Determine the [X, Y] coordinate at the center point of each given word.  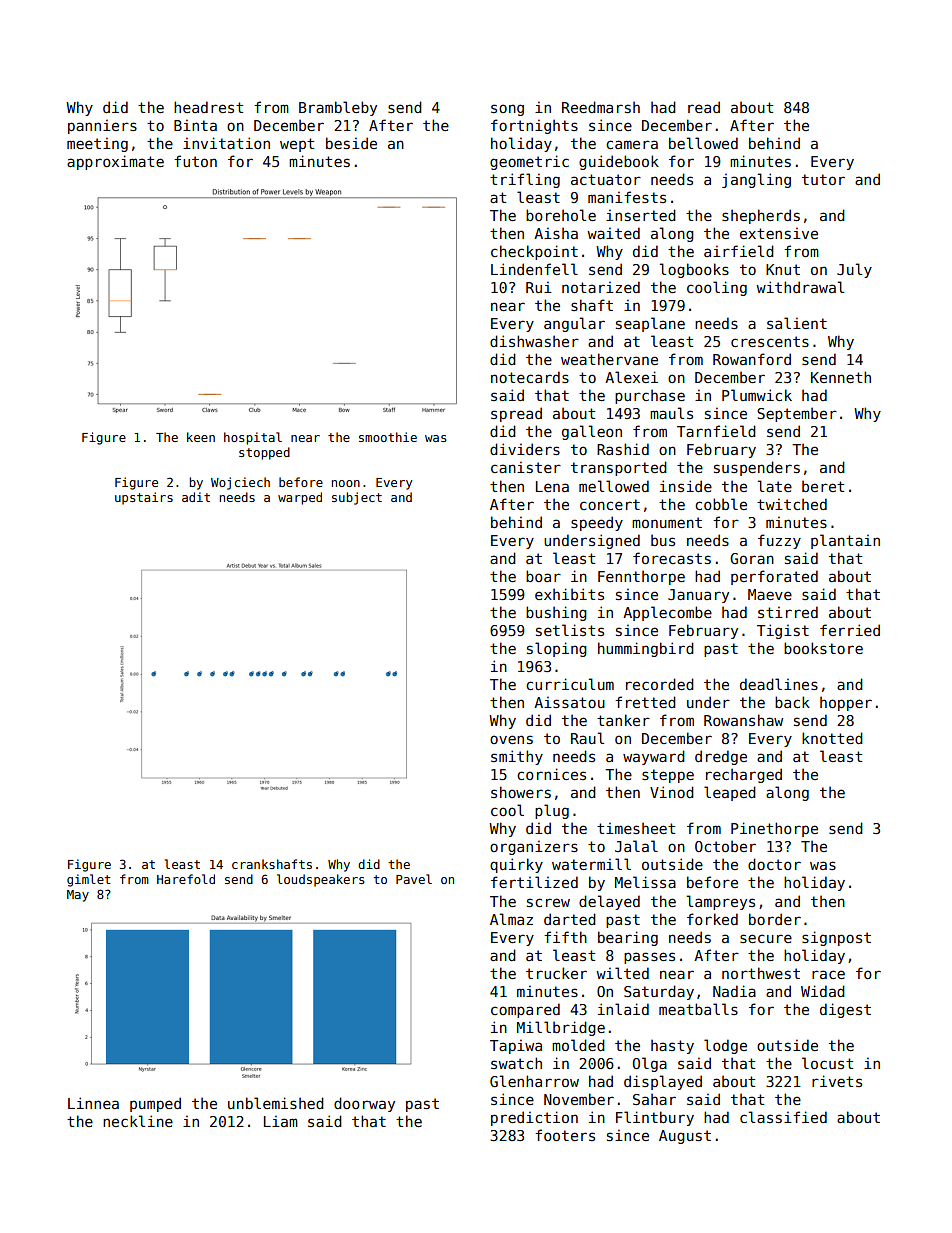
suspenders [757, 468]
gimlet [89, 880]
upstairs [144, 498]
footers [565, 1135]
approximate [115, 162]
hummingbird [646, 649]
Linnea [93, 1103]
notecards [530, 377]
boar [543, 576]
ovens [511, 739]
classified [783, 1117]
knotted [832, 738]
